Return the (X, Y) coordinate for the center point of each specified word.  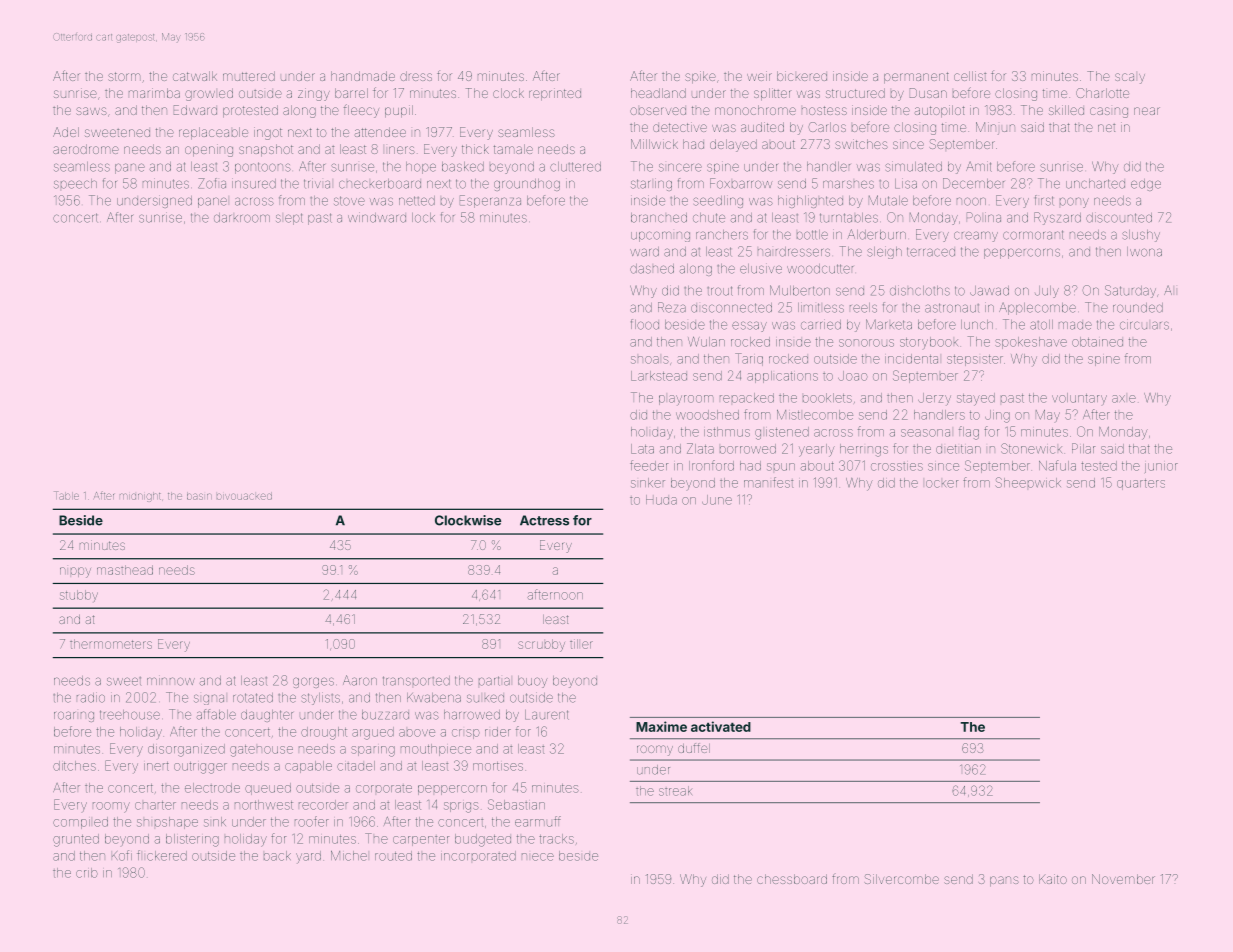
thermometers (111, 644)
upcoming (660, 236)
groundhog (527, 185)
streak (675, 791)
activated (721, 726)
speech (75, 184)
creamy (976, 236)
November (1123, 879)
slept (289, 219)
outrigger (200, 768)
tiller (581, 644)
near (1147, 111)
